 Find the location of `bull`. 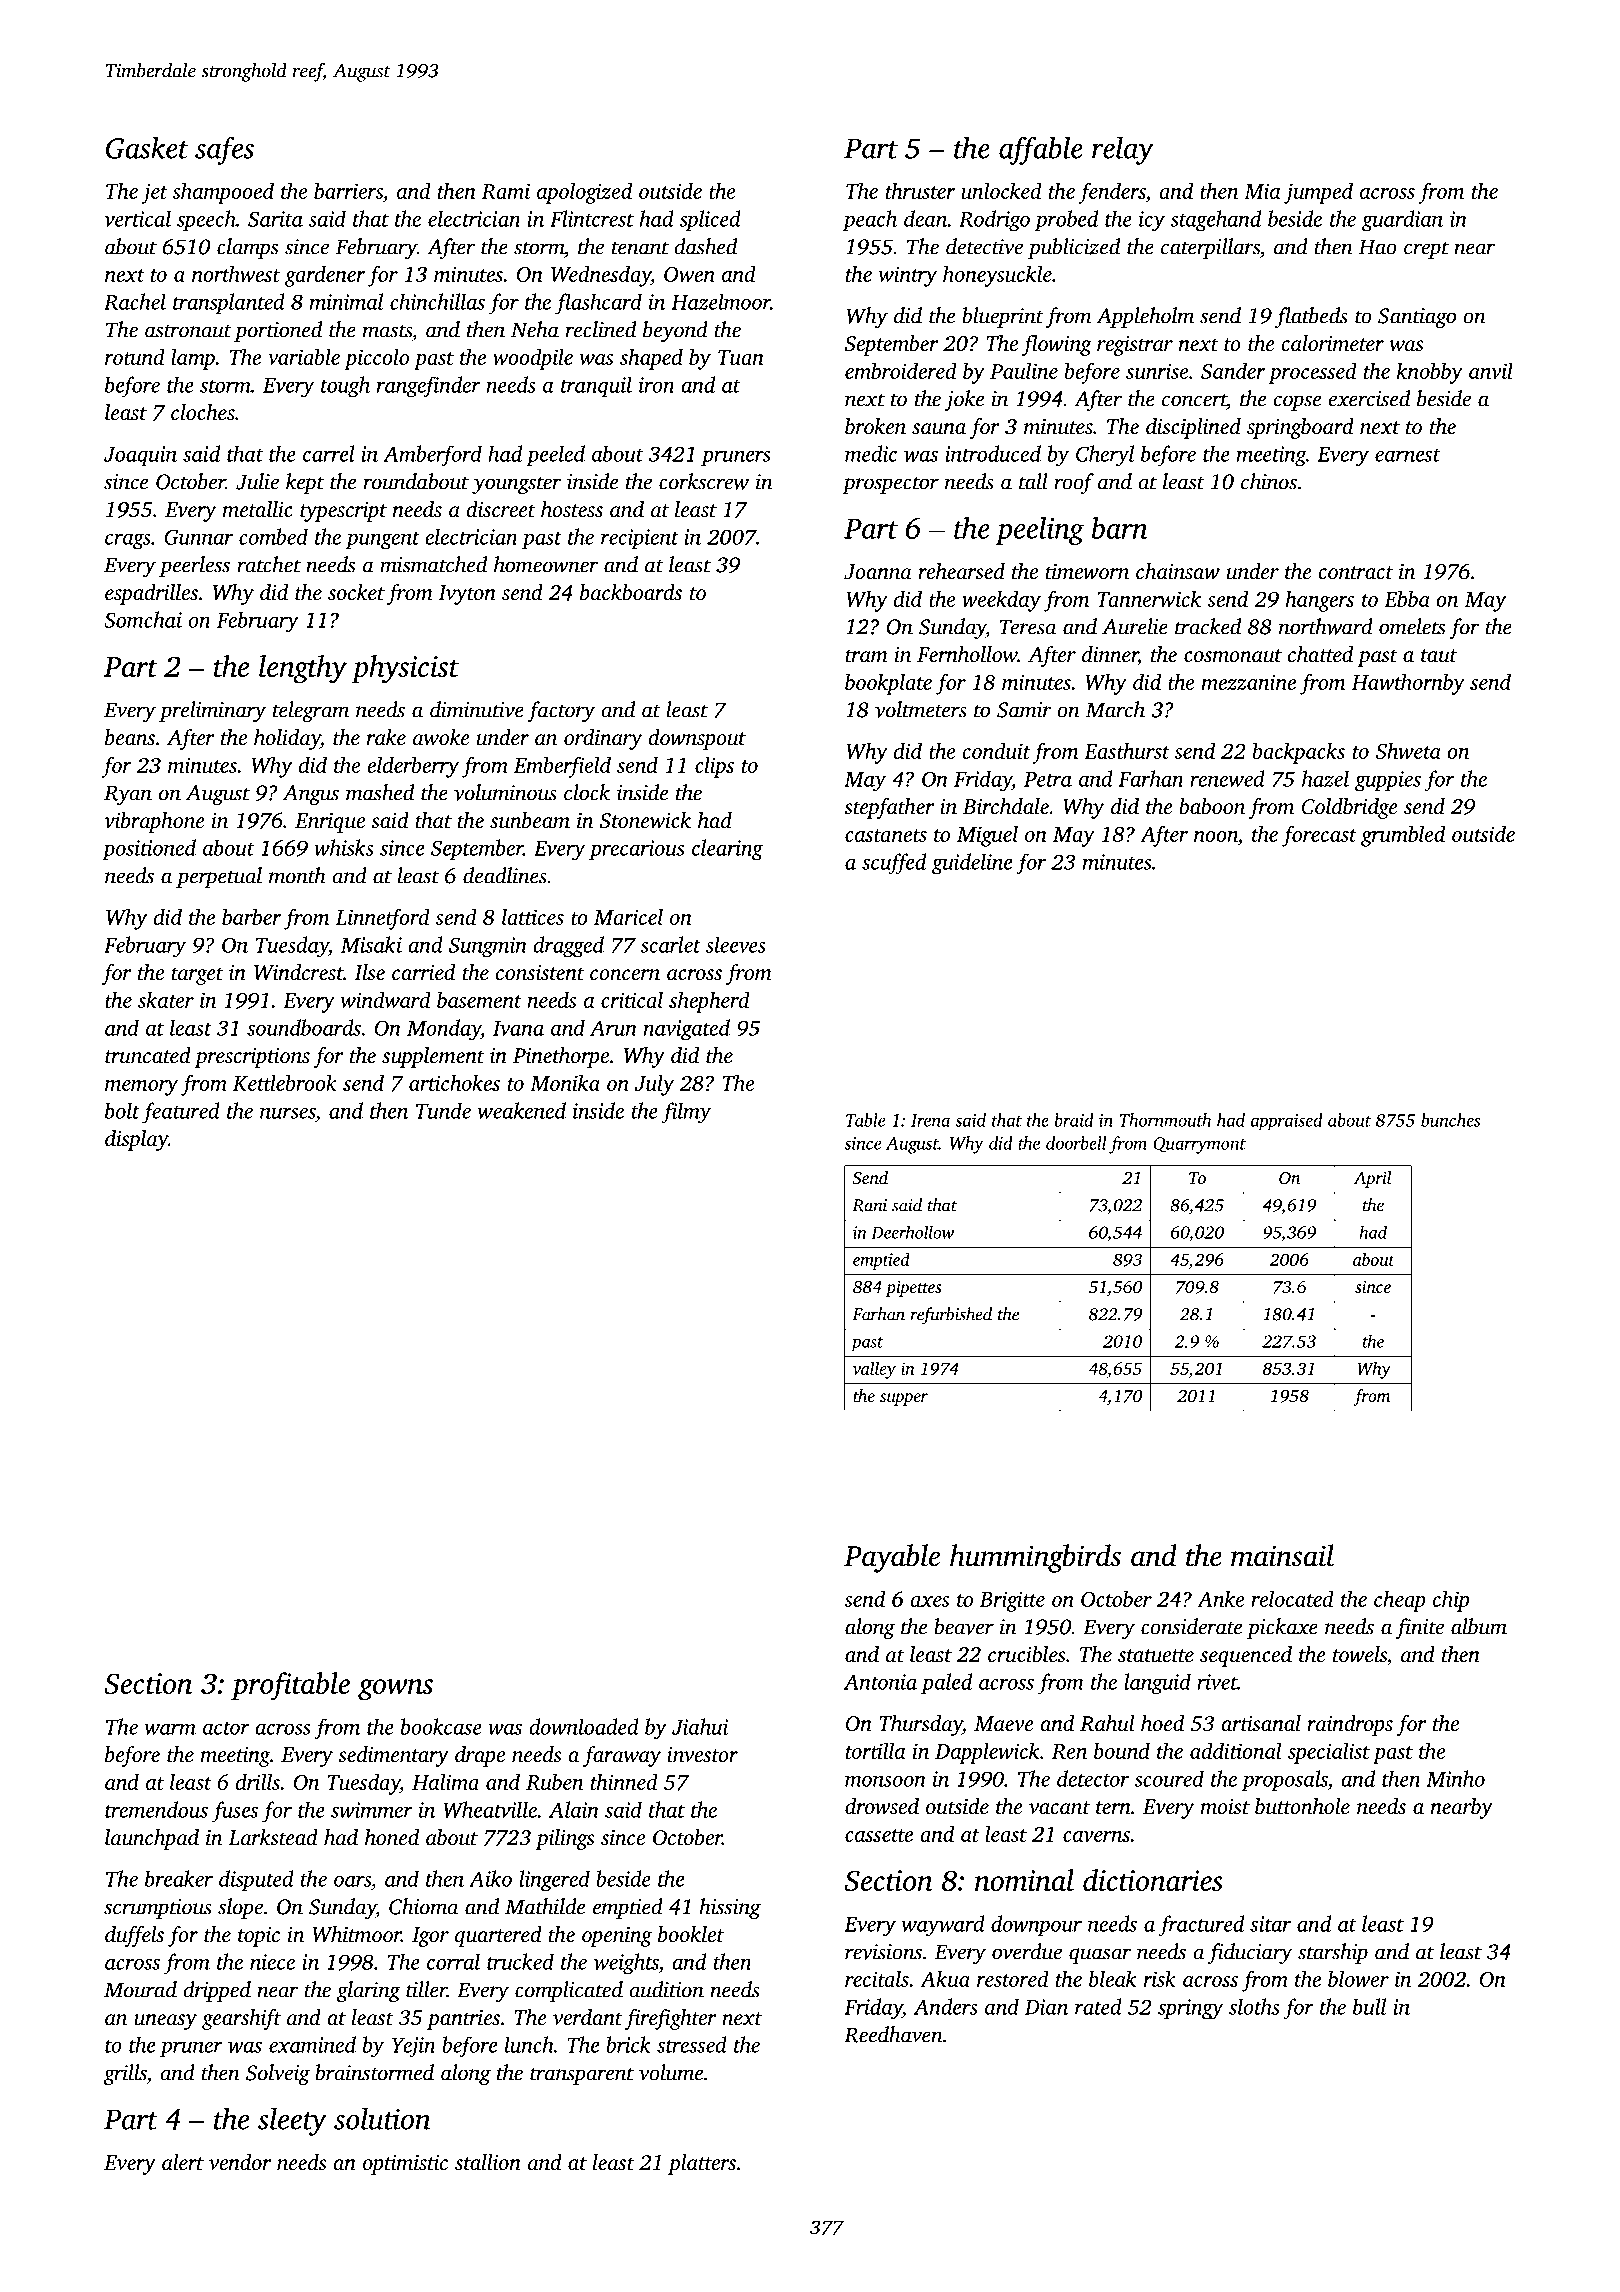

bull is located at coordinates (1369, 2006).
